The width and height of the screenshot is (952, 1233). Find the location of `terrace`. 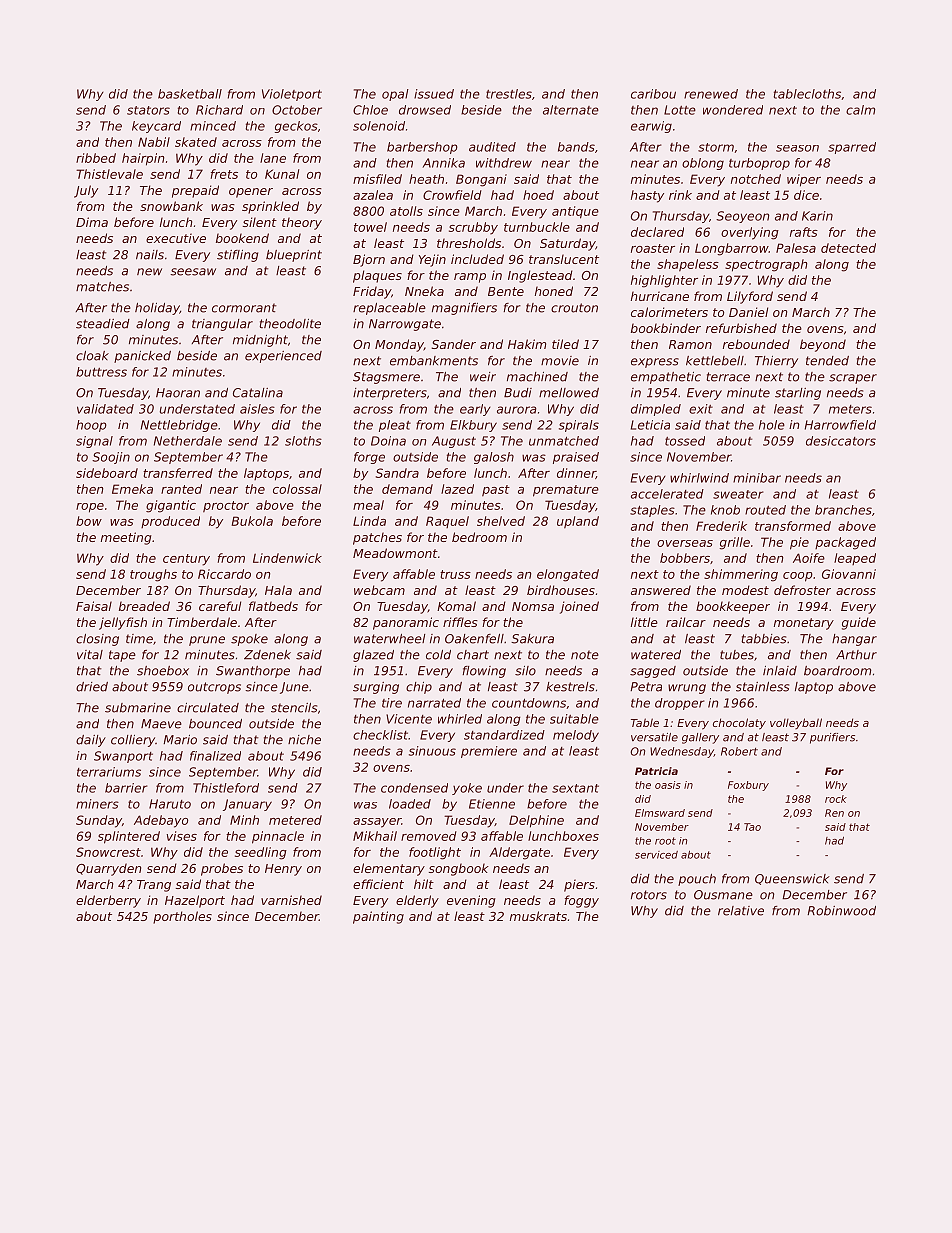

terrace is located at coordinates (728, 377).
